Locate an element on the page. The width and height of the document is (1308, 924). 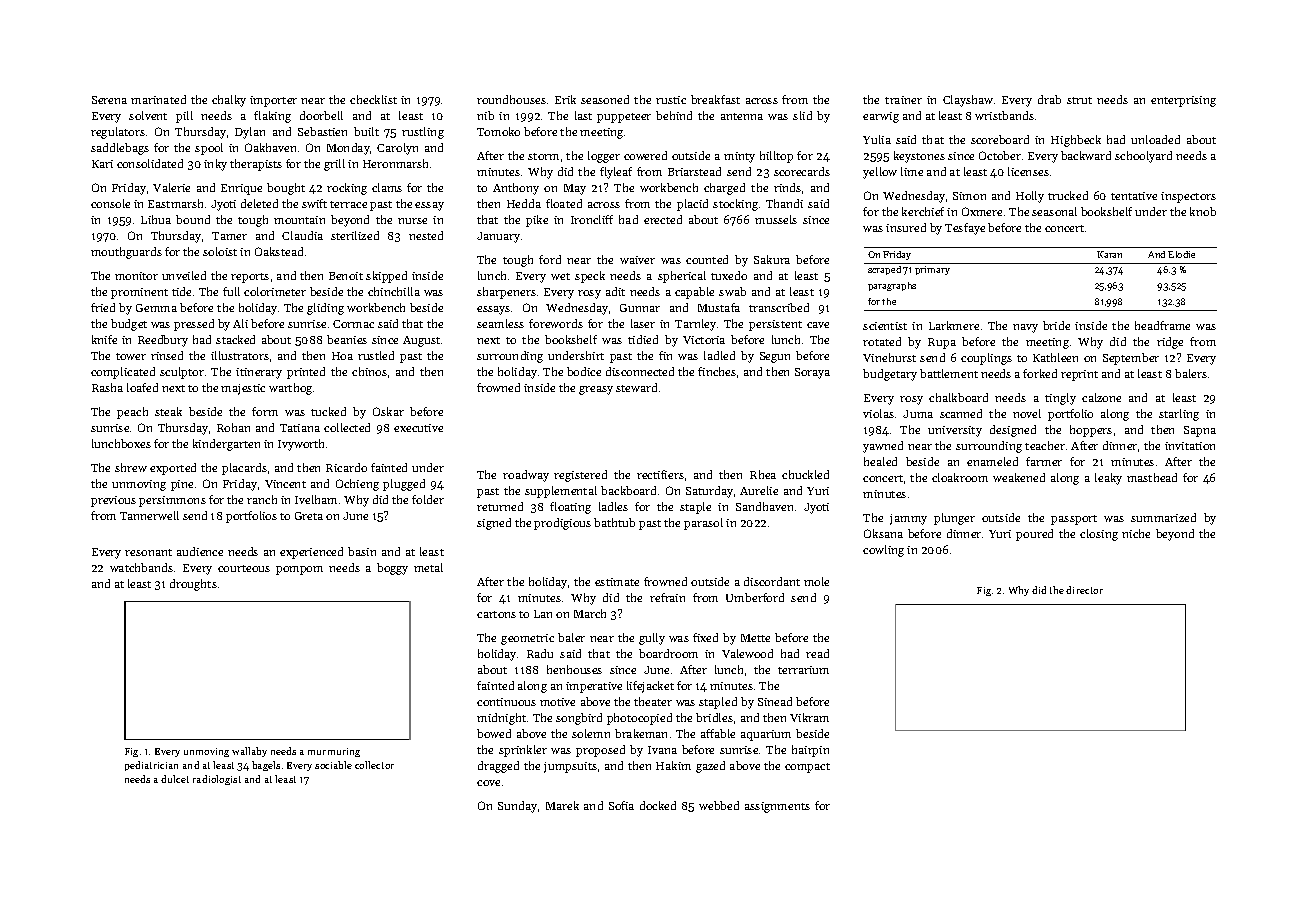
Karan is located at coordinates (1109, 254).
